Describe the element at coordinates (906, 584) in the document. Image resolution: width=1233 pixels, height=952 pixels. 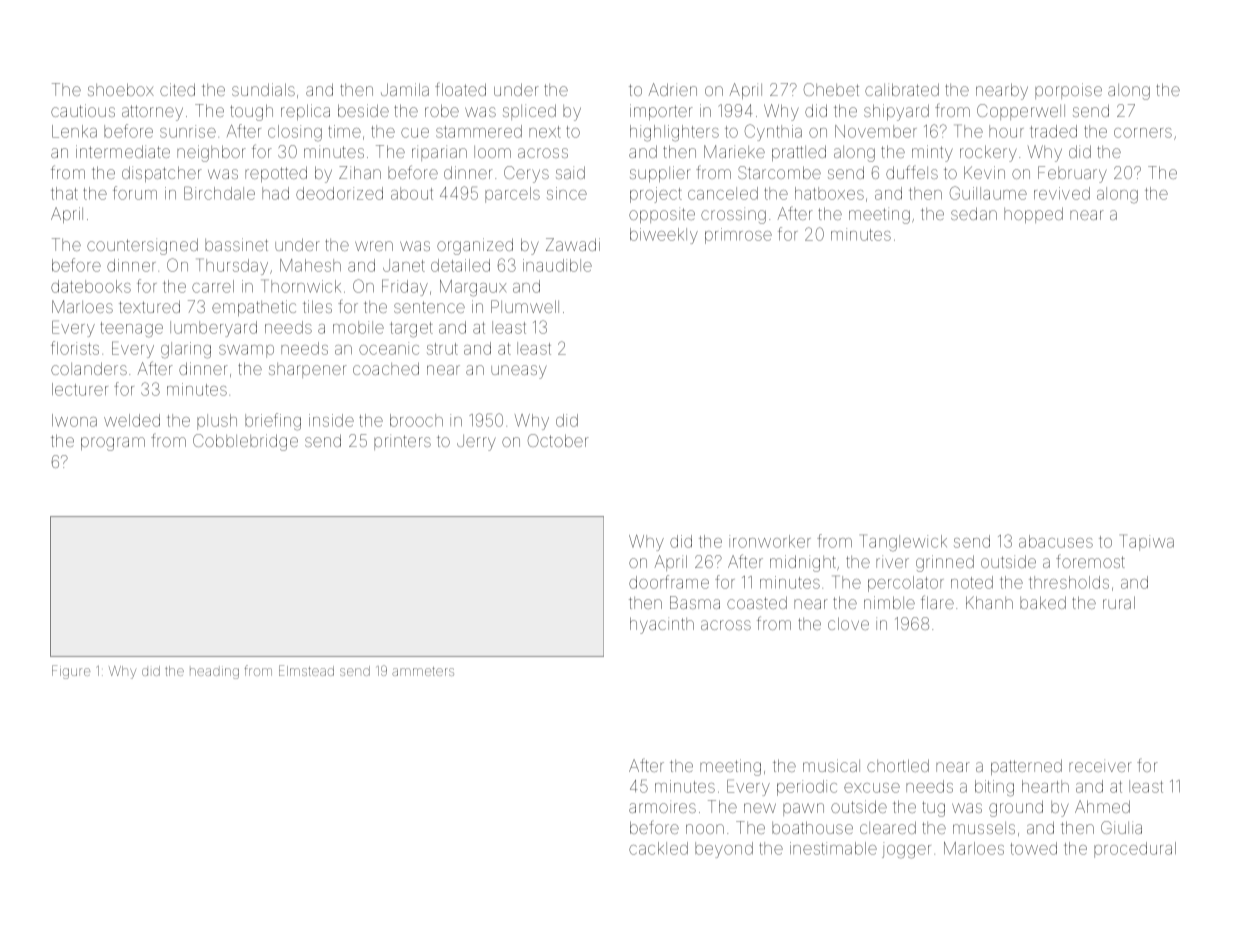
I see `percolator` at that location.
